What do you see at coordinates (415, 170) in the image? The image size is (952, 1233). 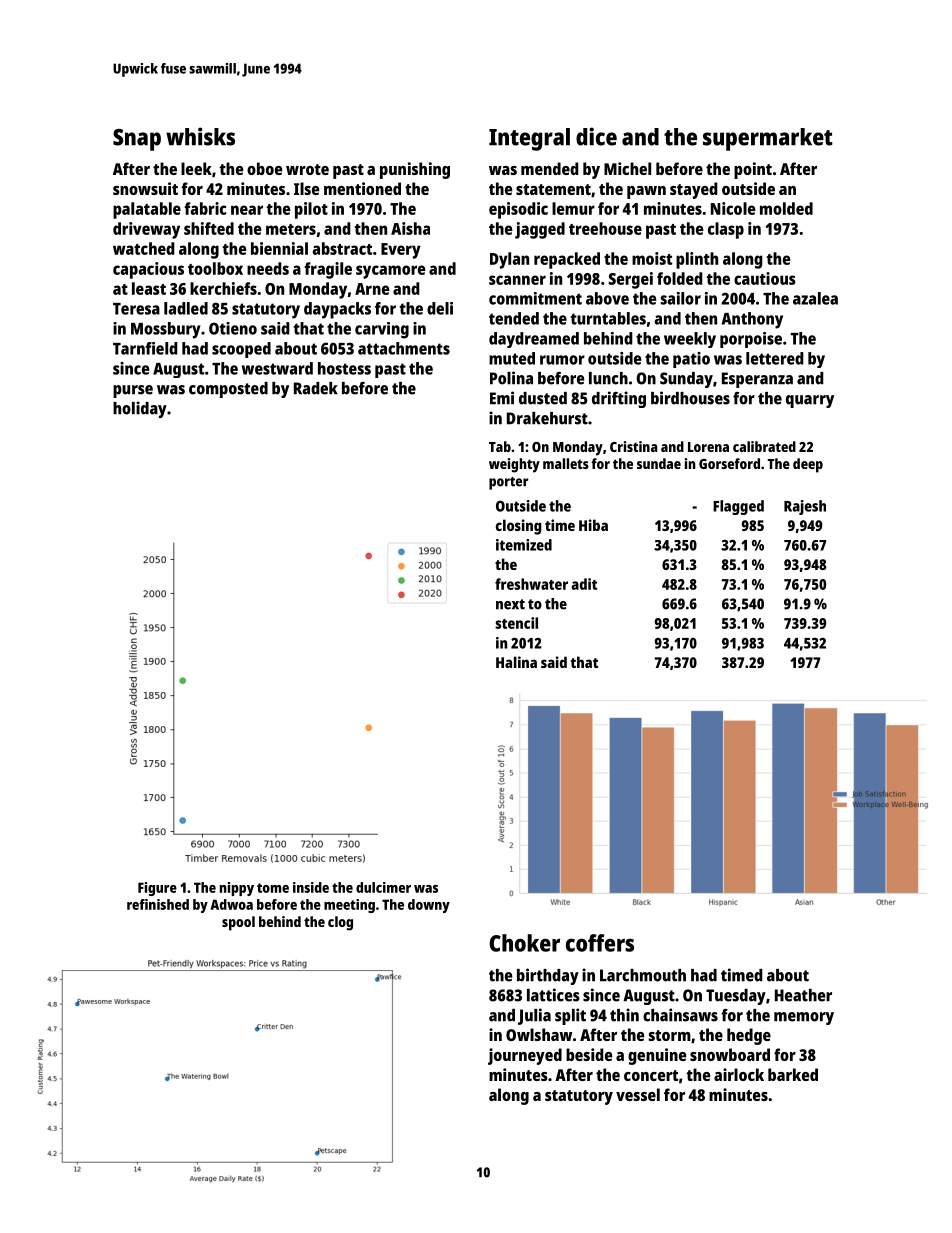 I see `punishing` at bounding box center [415, 170].
